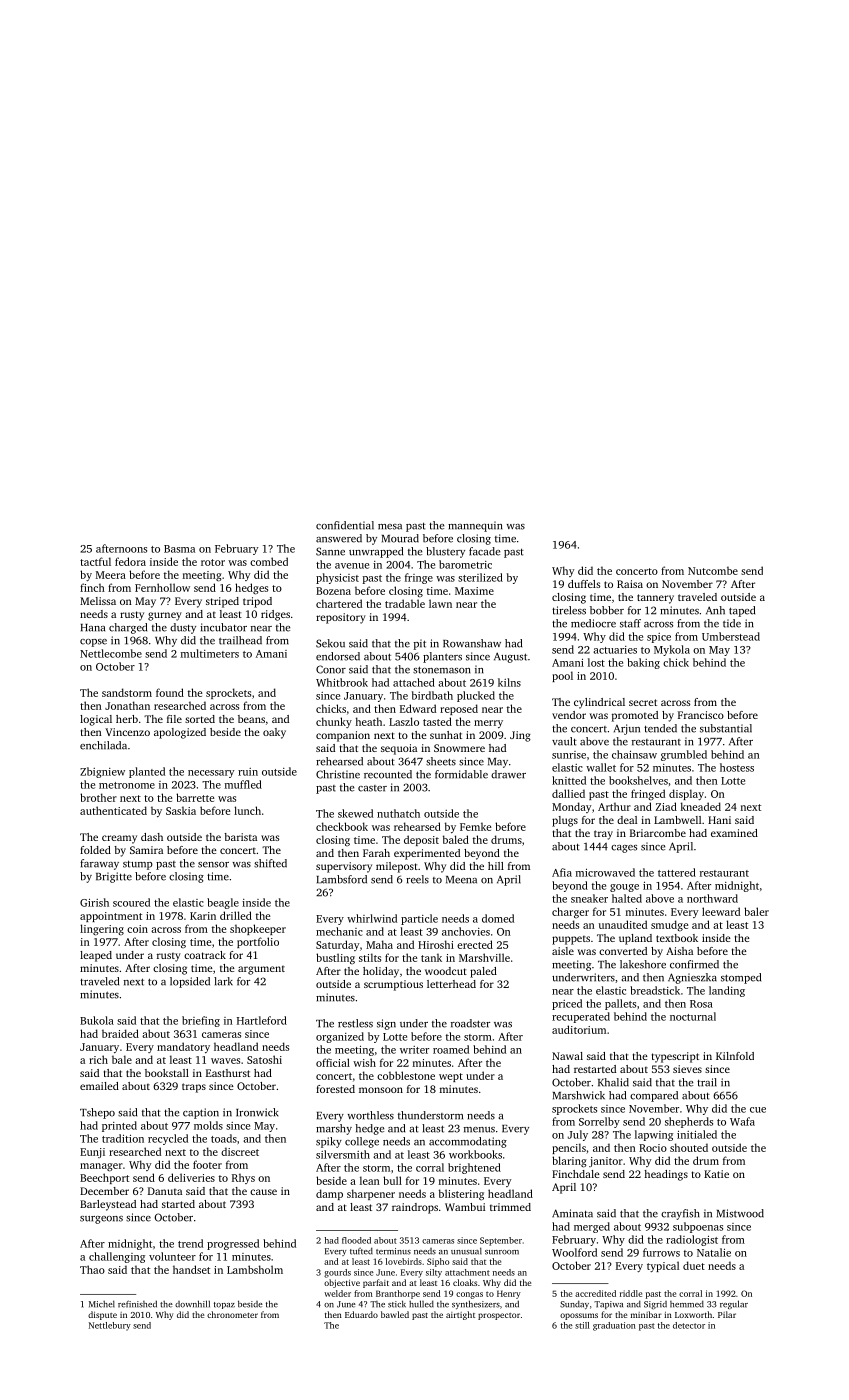 The height and width of the screenshot is (1400, 849). What do you see at coordinates (475, 526) in the screenshot?
I see `mannequin` at bounding box center [475, 526].
